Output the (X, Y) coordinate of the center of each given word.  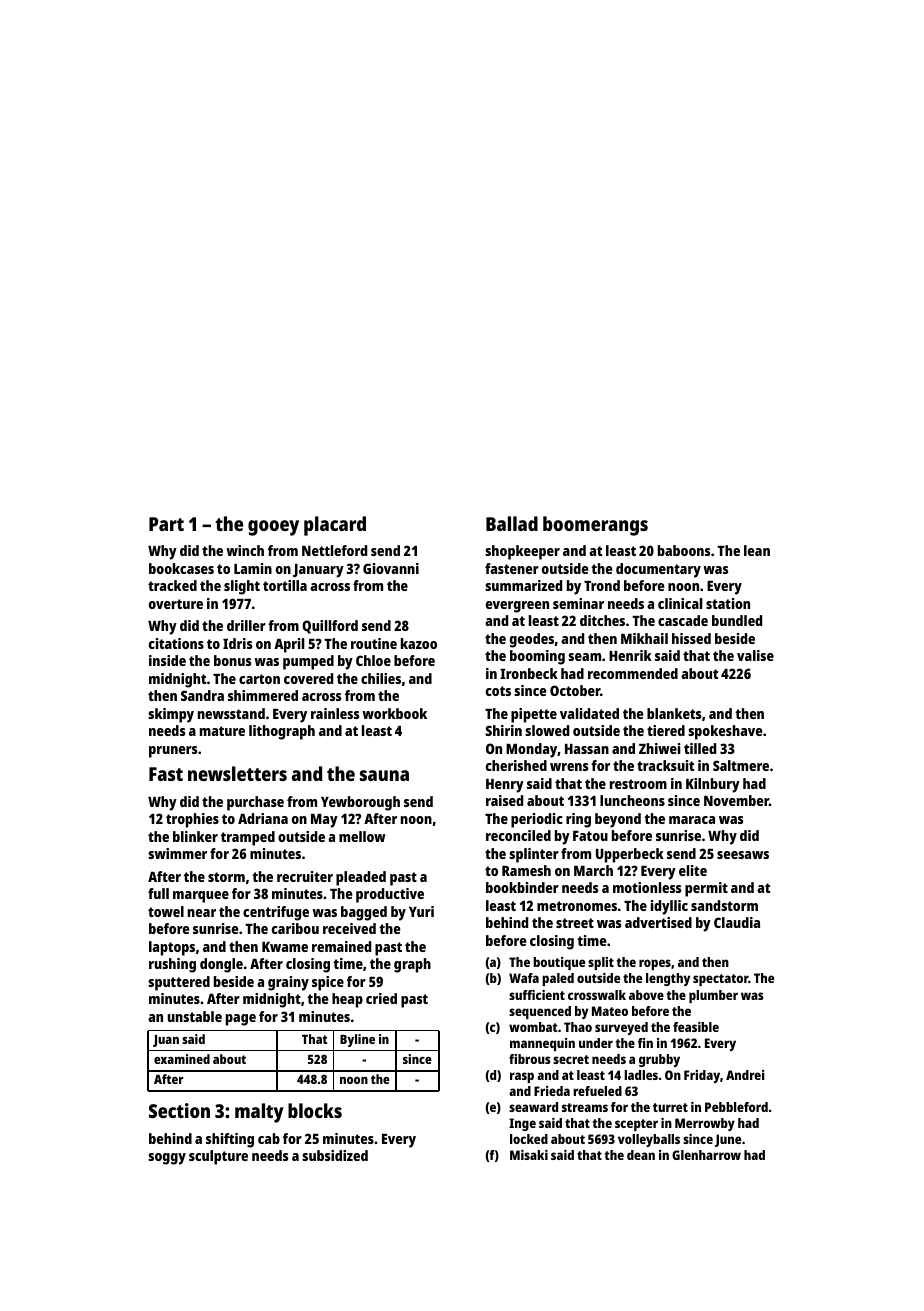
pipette (534, 715)
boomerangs (595, 526)
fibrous (530, 1059)
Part (166, 524)
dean (641, 1155)
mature (222, 731)
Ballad (512, 523)
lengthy (668, 979)
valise (755, 655)
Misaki (529, 1155)
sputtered (179, 983)
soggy (167, 1159)
